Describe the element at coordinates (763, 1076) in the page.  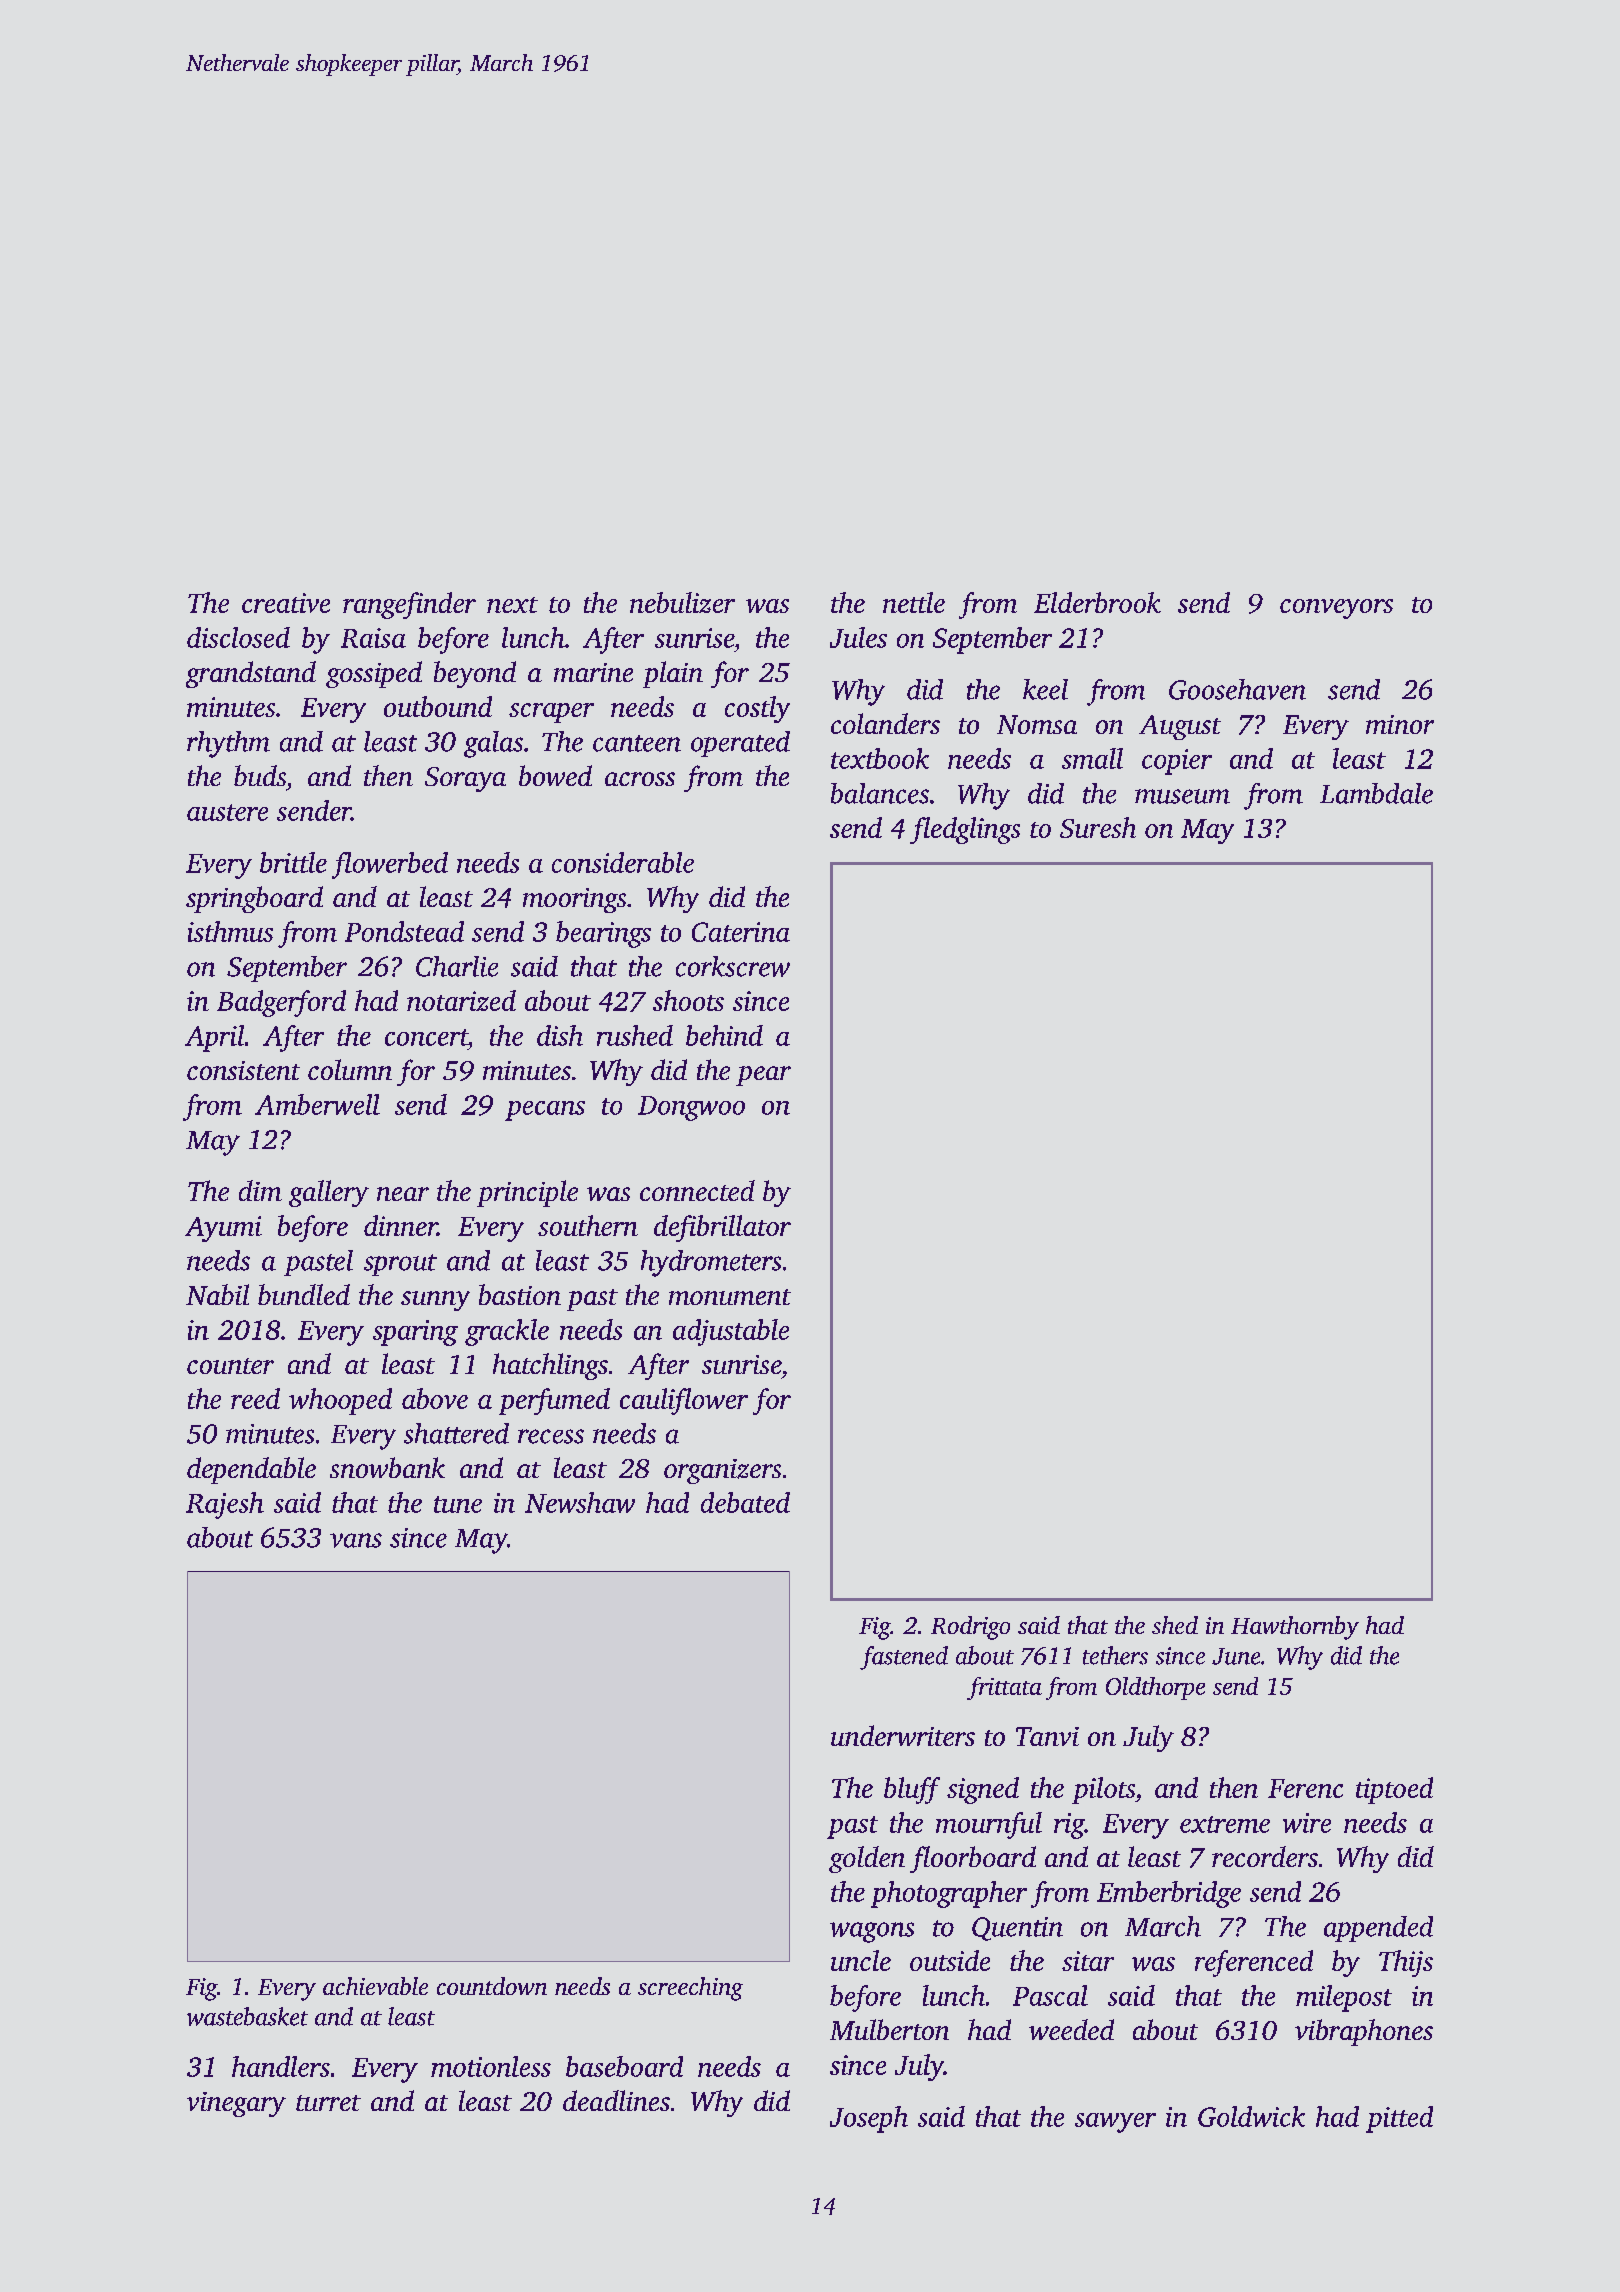
I see `pear` at that location.
